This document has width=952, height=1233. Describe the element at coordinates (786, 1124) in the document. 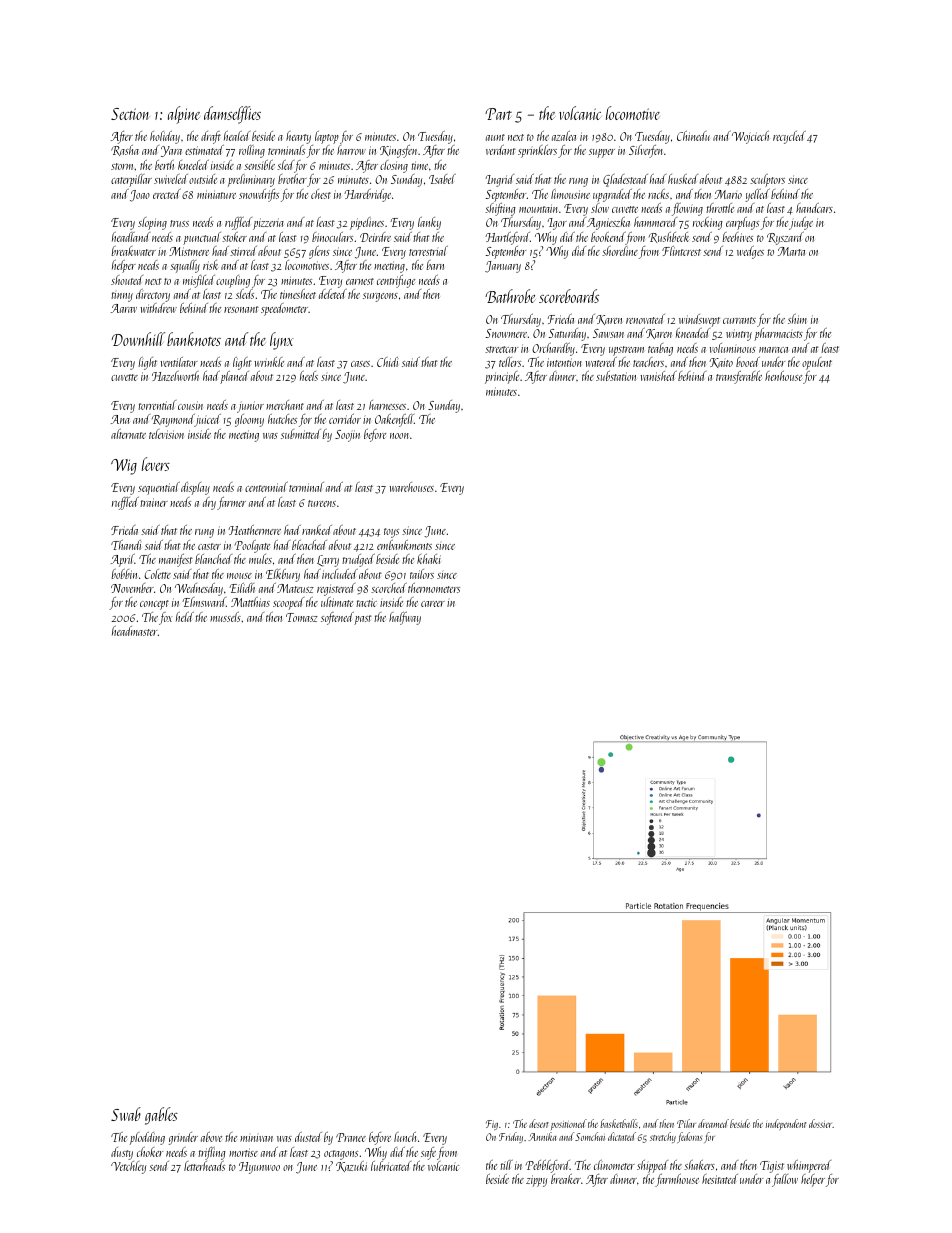

I see `independent` at that location.
